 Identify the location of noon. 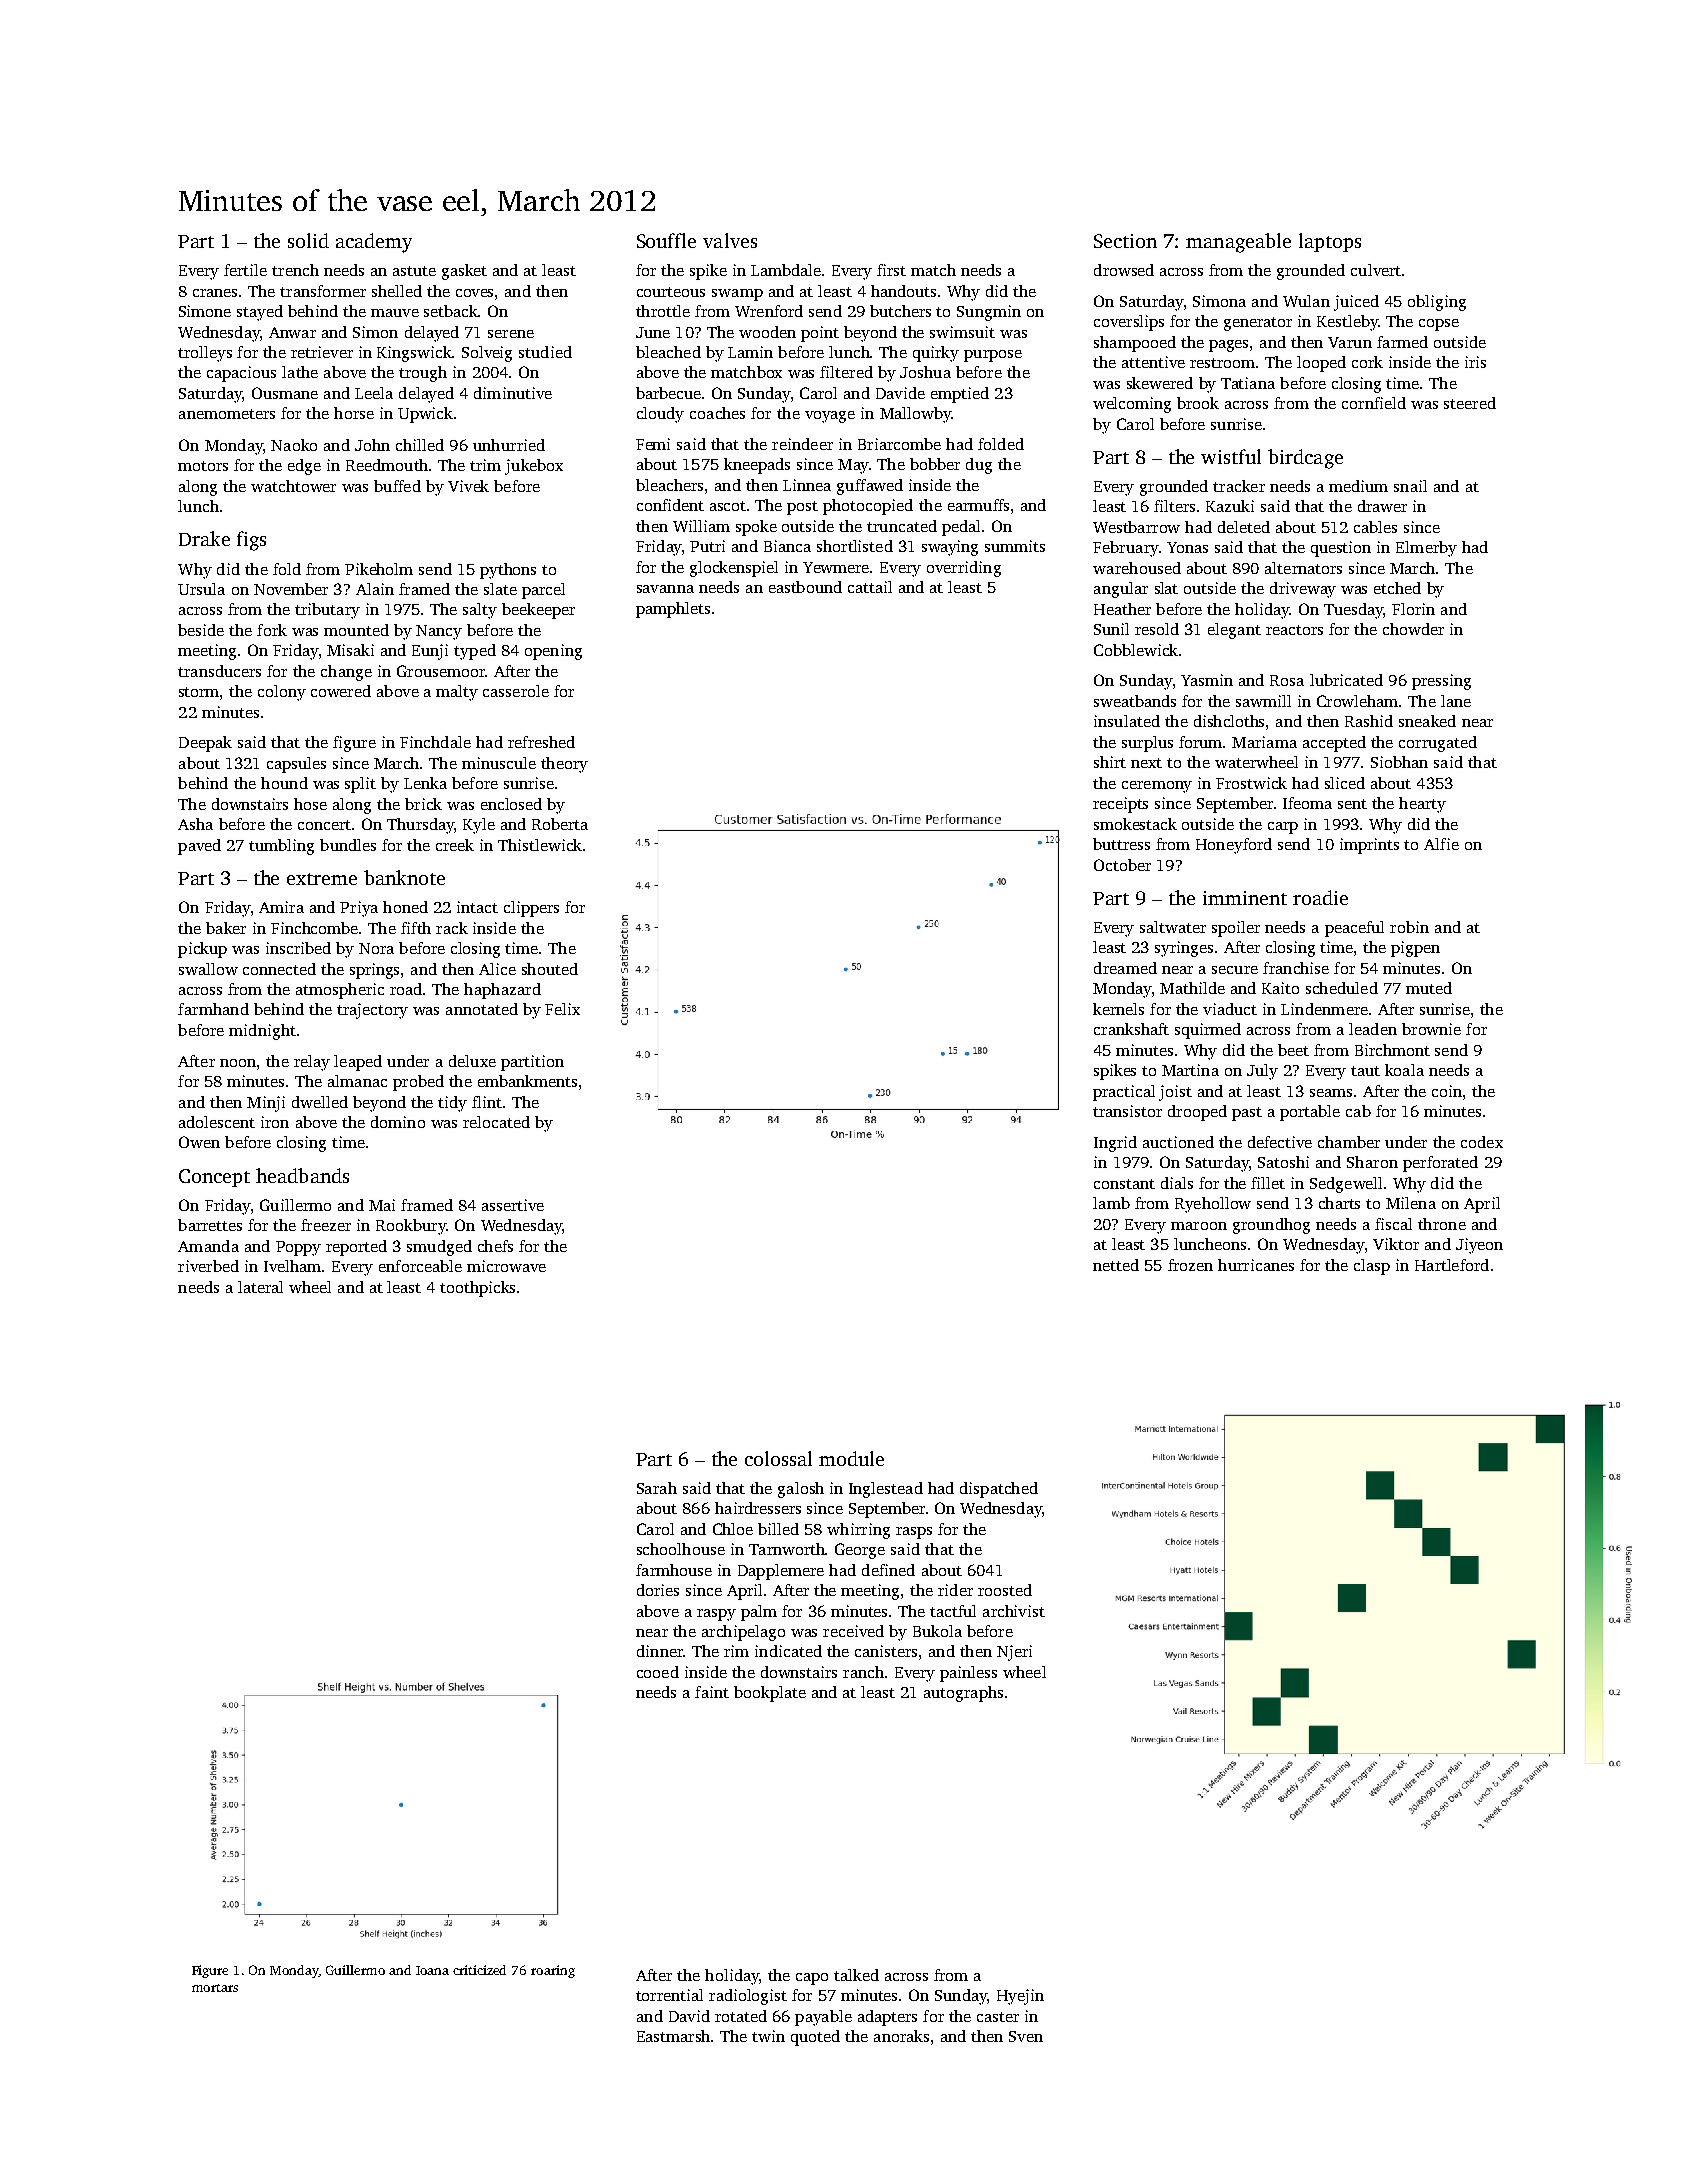
(238, 1063).
